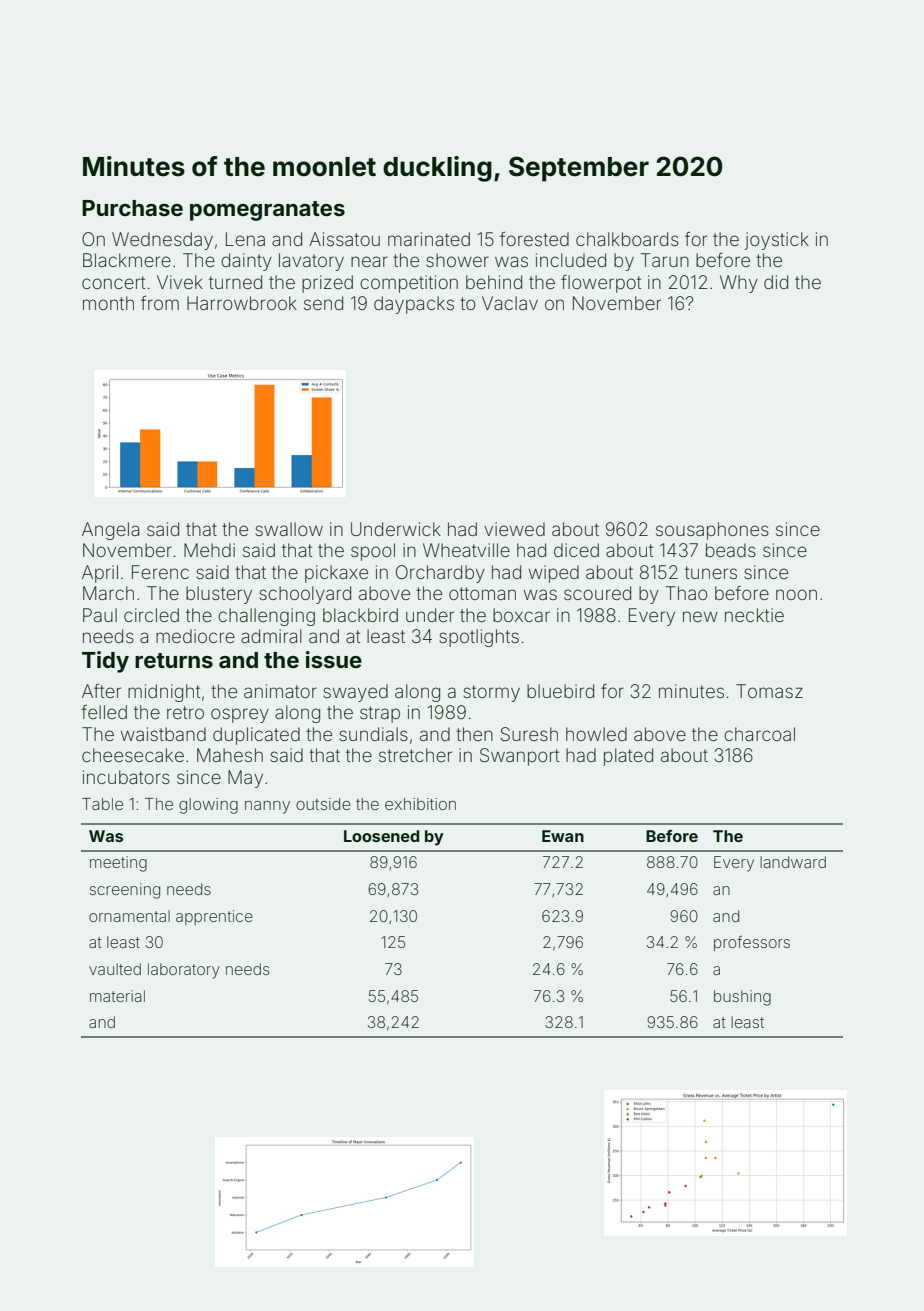  I want to click on Loosened, so click(381, 836).
